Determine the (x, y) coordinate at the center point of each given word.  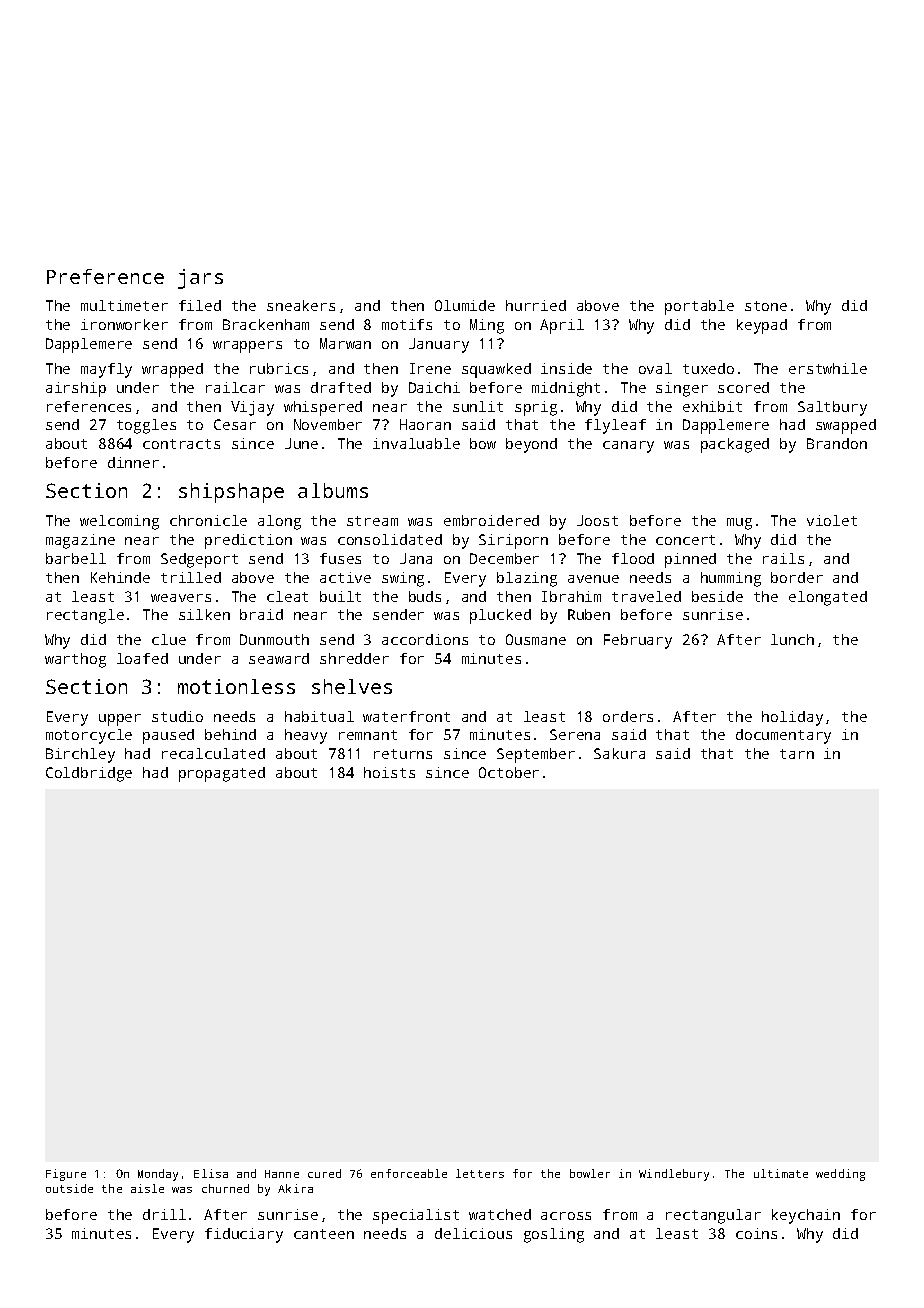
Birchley (80, 755)
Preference (105, 276)
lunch (792, 639)
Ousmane (536, 639)
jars (200, 279)
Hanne (282, 1174)
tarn (797, 754)
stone (766, 306)
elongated (828, 598)
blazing (527, 579)
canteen (324, 1234)
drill (164, 1214)
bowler (590, 1173)
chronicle (208, 520)
